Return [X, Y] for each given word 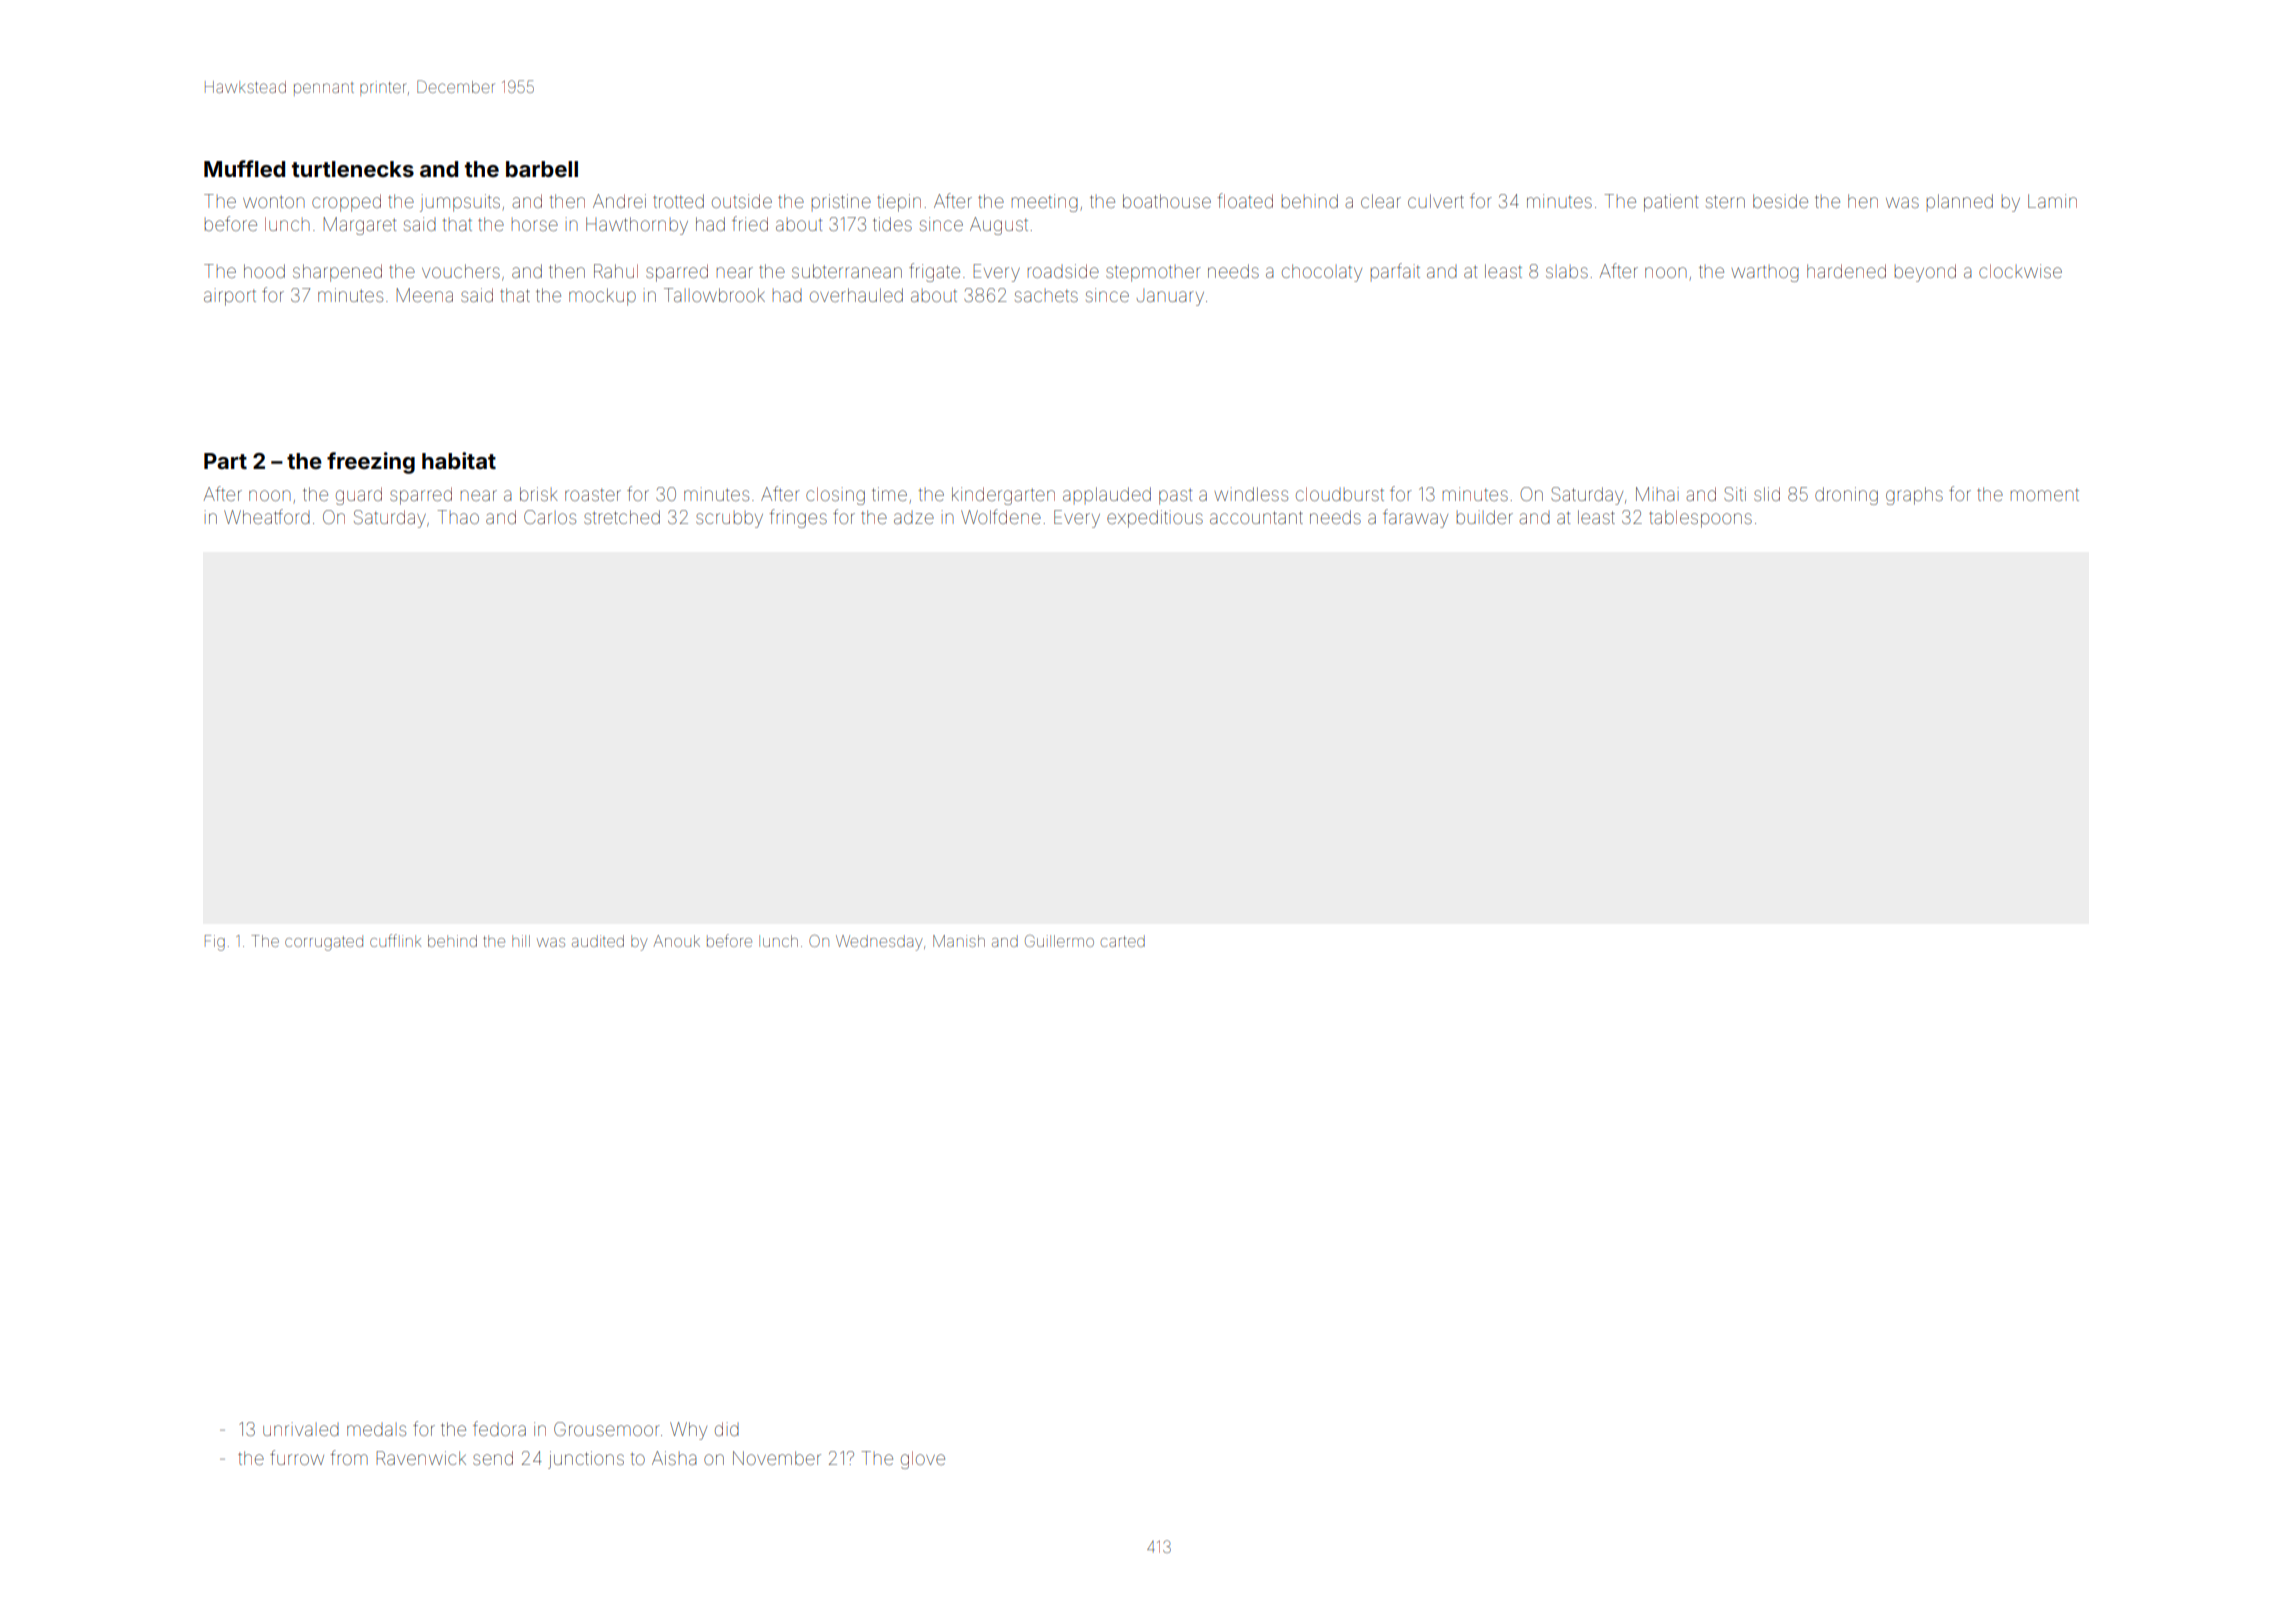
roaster [593, 494]
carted [1123, 941]
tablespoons [1700, 519]
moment [2045, 494]
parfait [1395, 272]
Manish [959, 941]
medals [376, 1429]
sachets [1046, 295]
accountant [1256, 517]
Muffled [244, 168]
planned [1960, 202]
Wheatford [267, 516]
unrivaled [301, 1429]
